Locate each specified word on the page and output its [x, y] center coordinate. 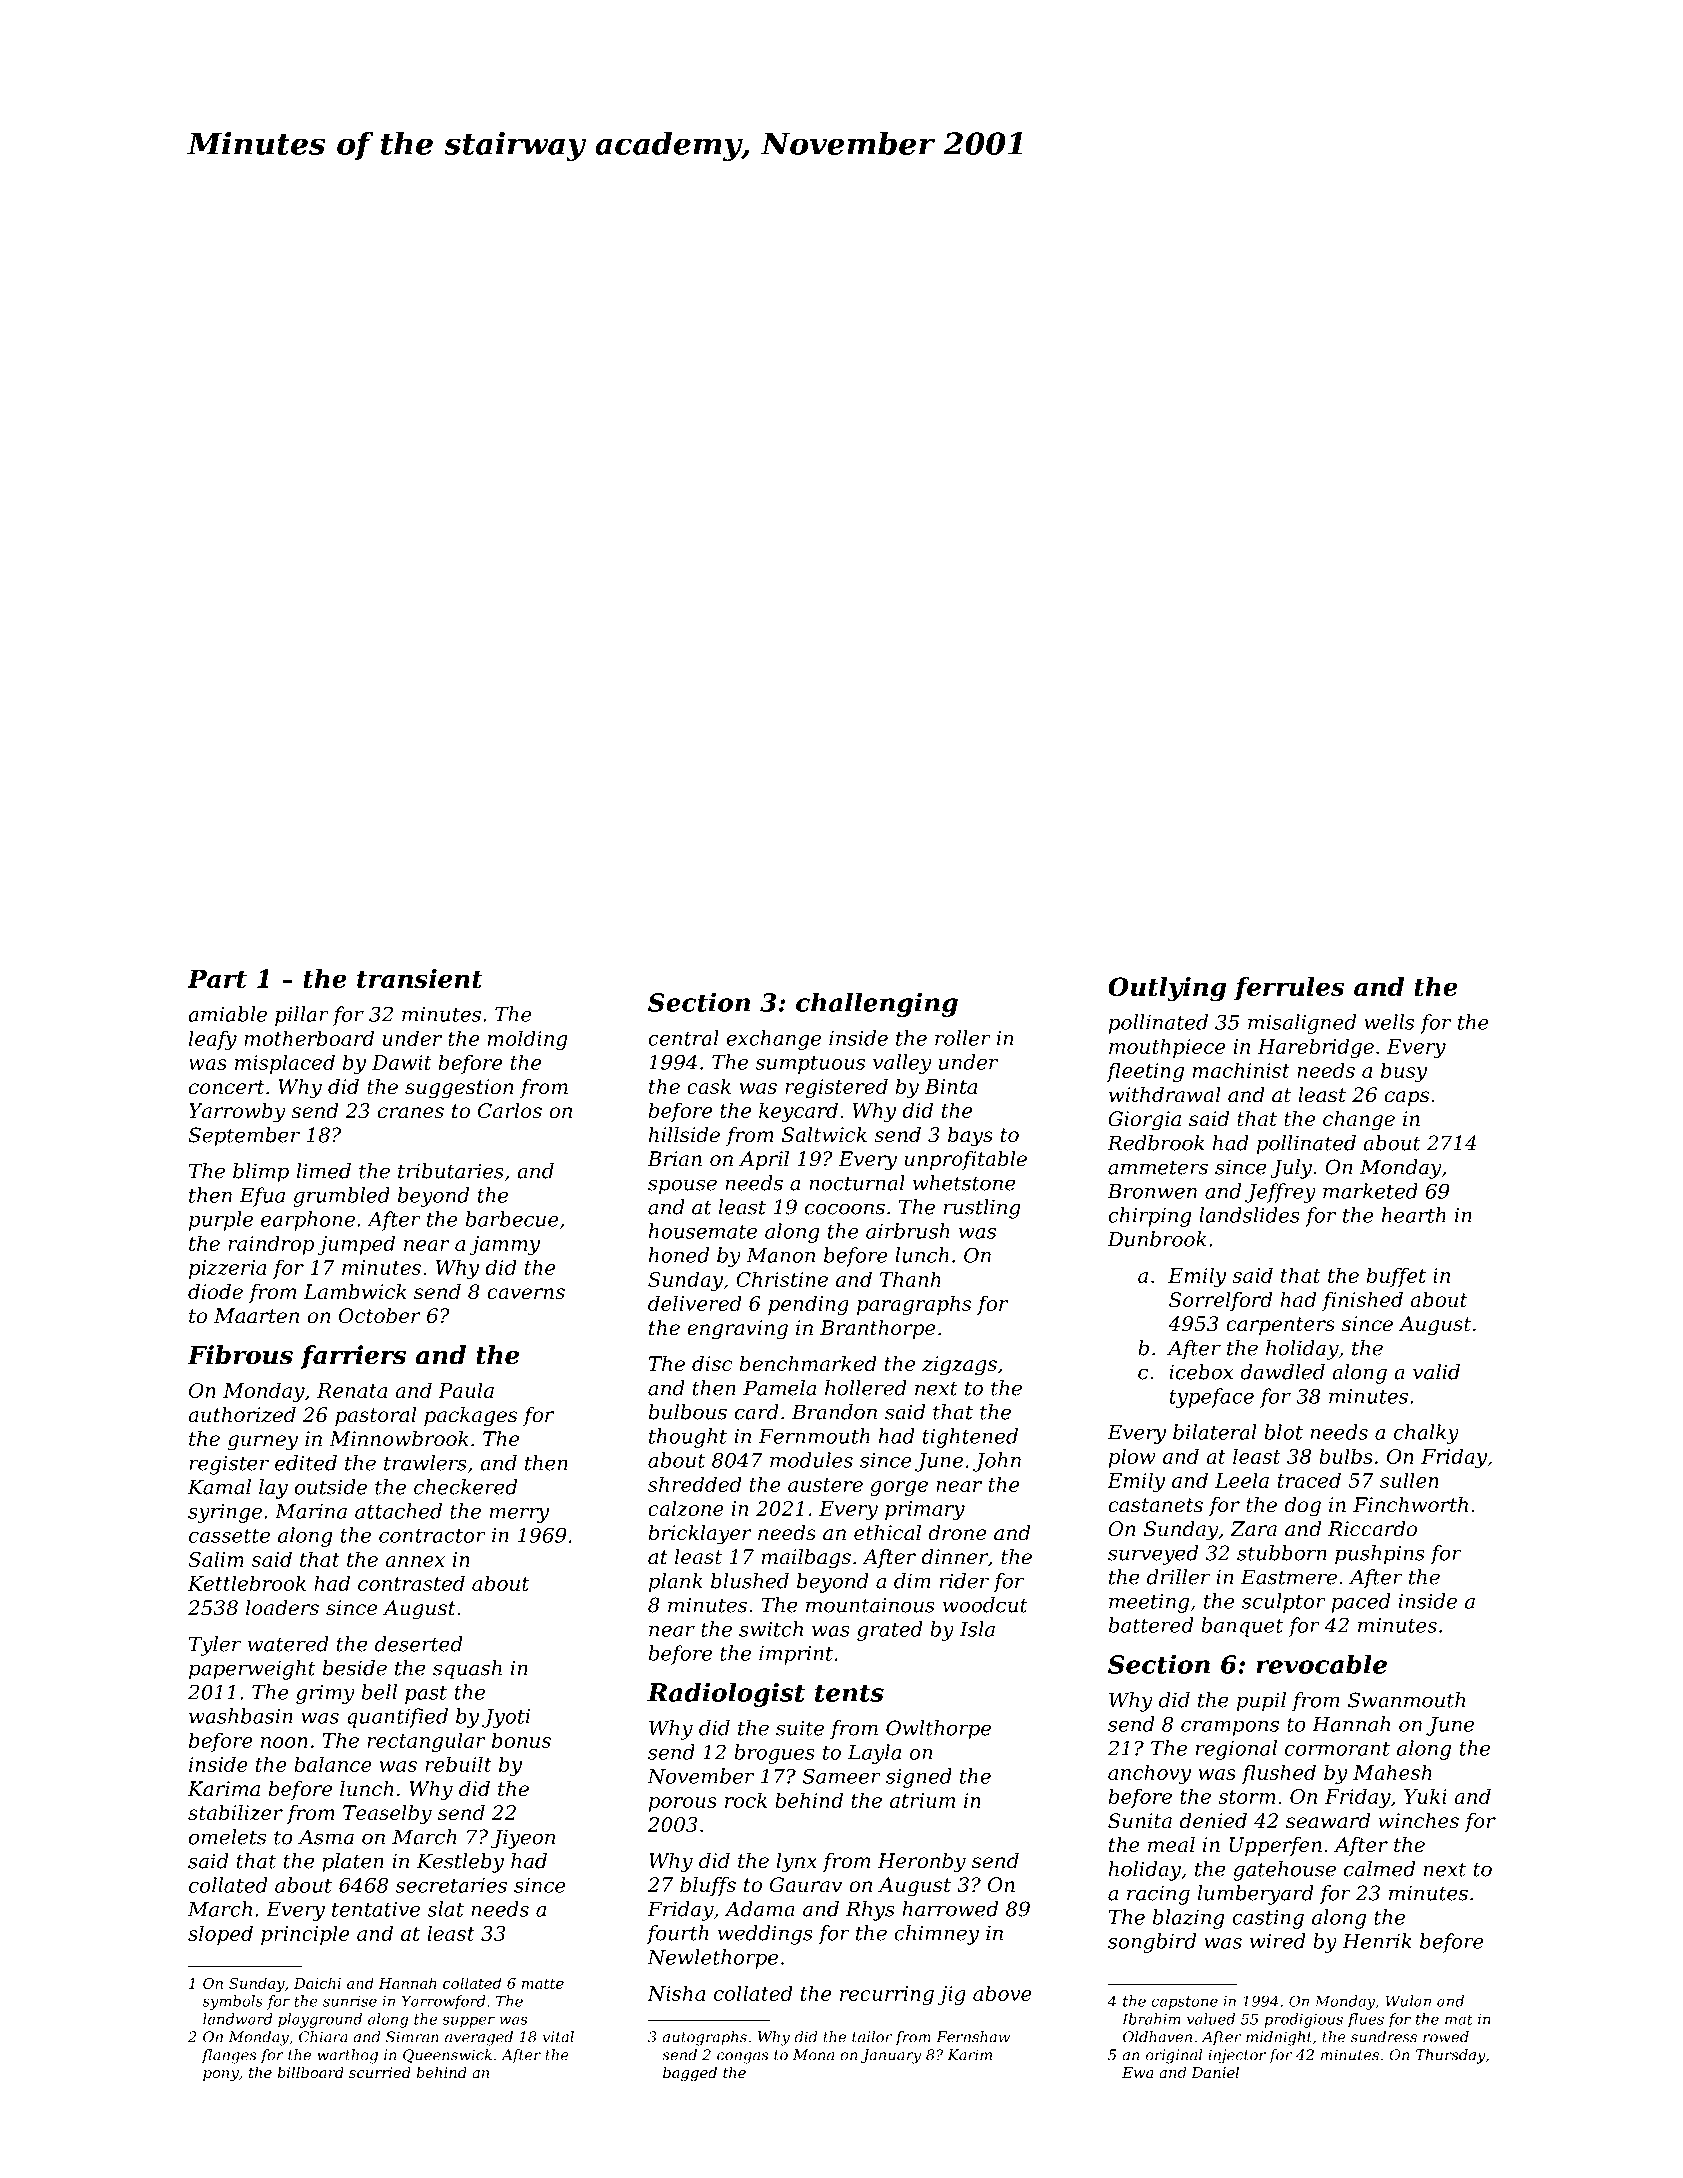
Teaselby [387, 1815]
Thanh [910, 1279]
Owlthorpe [938, 1730]
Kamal [219, 1487]
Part [217, 978]
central [683, 1038]
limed [323, 1171]
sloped [220, 1935]
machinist [1241, 1070]
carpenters [1280, 1326]
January [891, 2056]
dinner [955, 1557]
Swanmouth [1406, 1700]
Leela [1242, 1480]
